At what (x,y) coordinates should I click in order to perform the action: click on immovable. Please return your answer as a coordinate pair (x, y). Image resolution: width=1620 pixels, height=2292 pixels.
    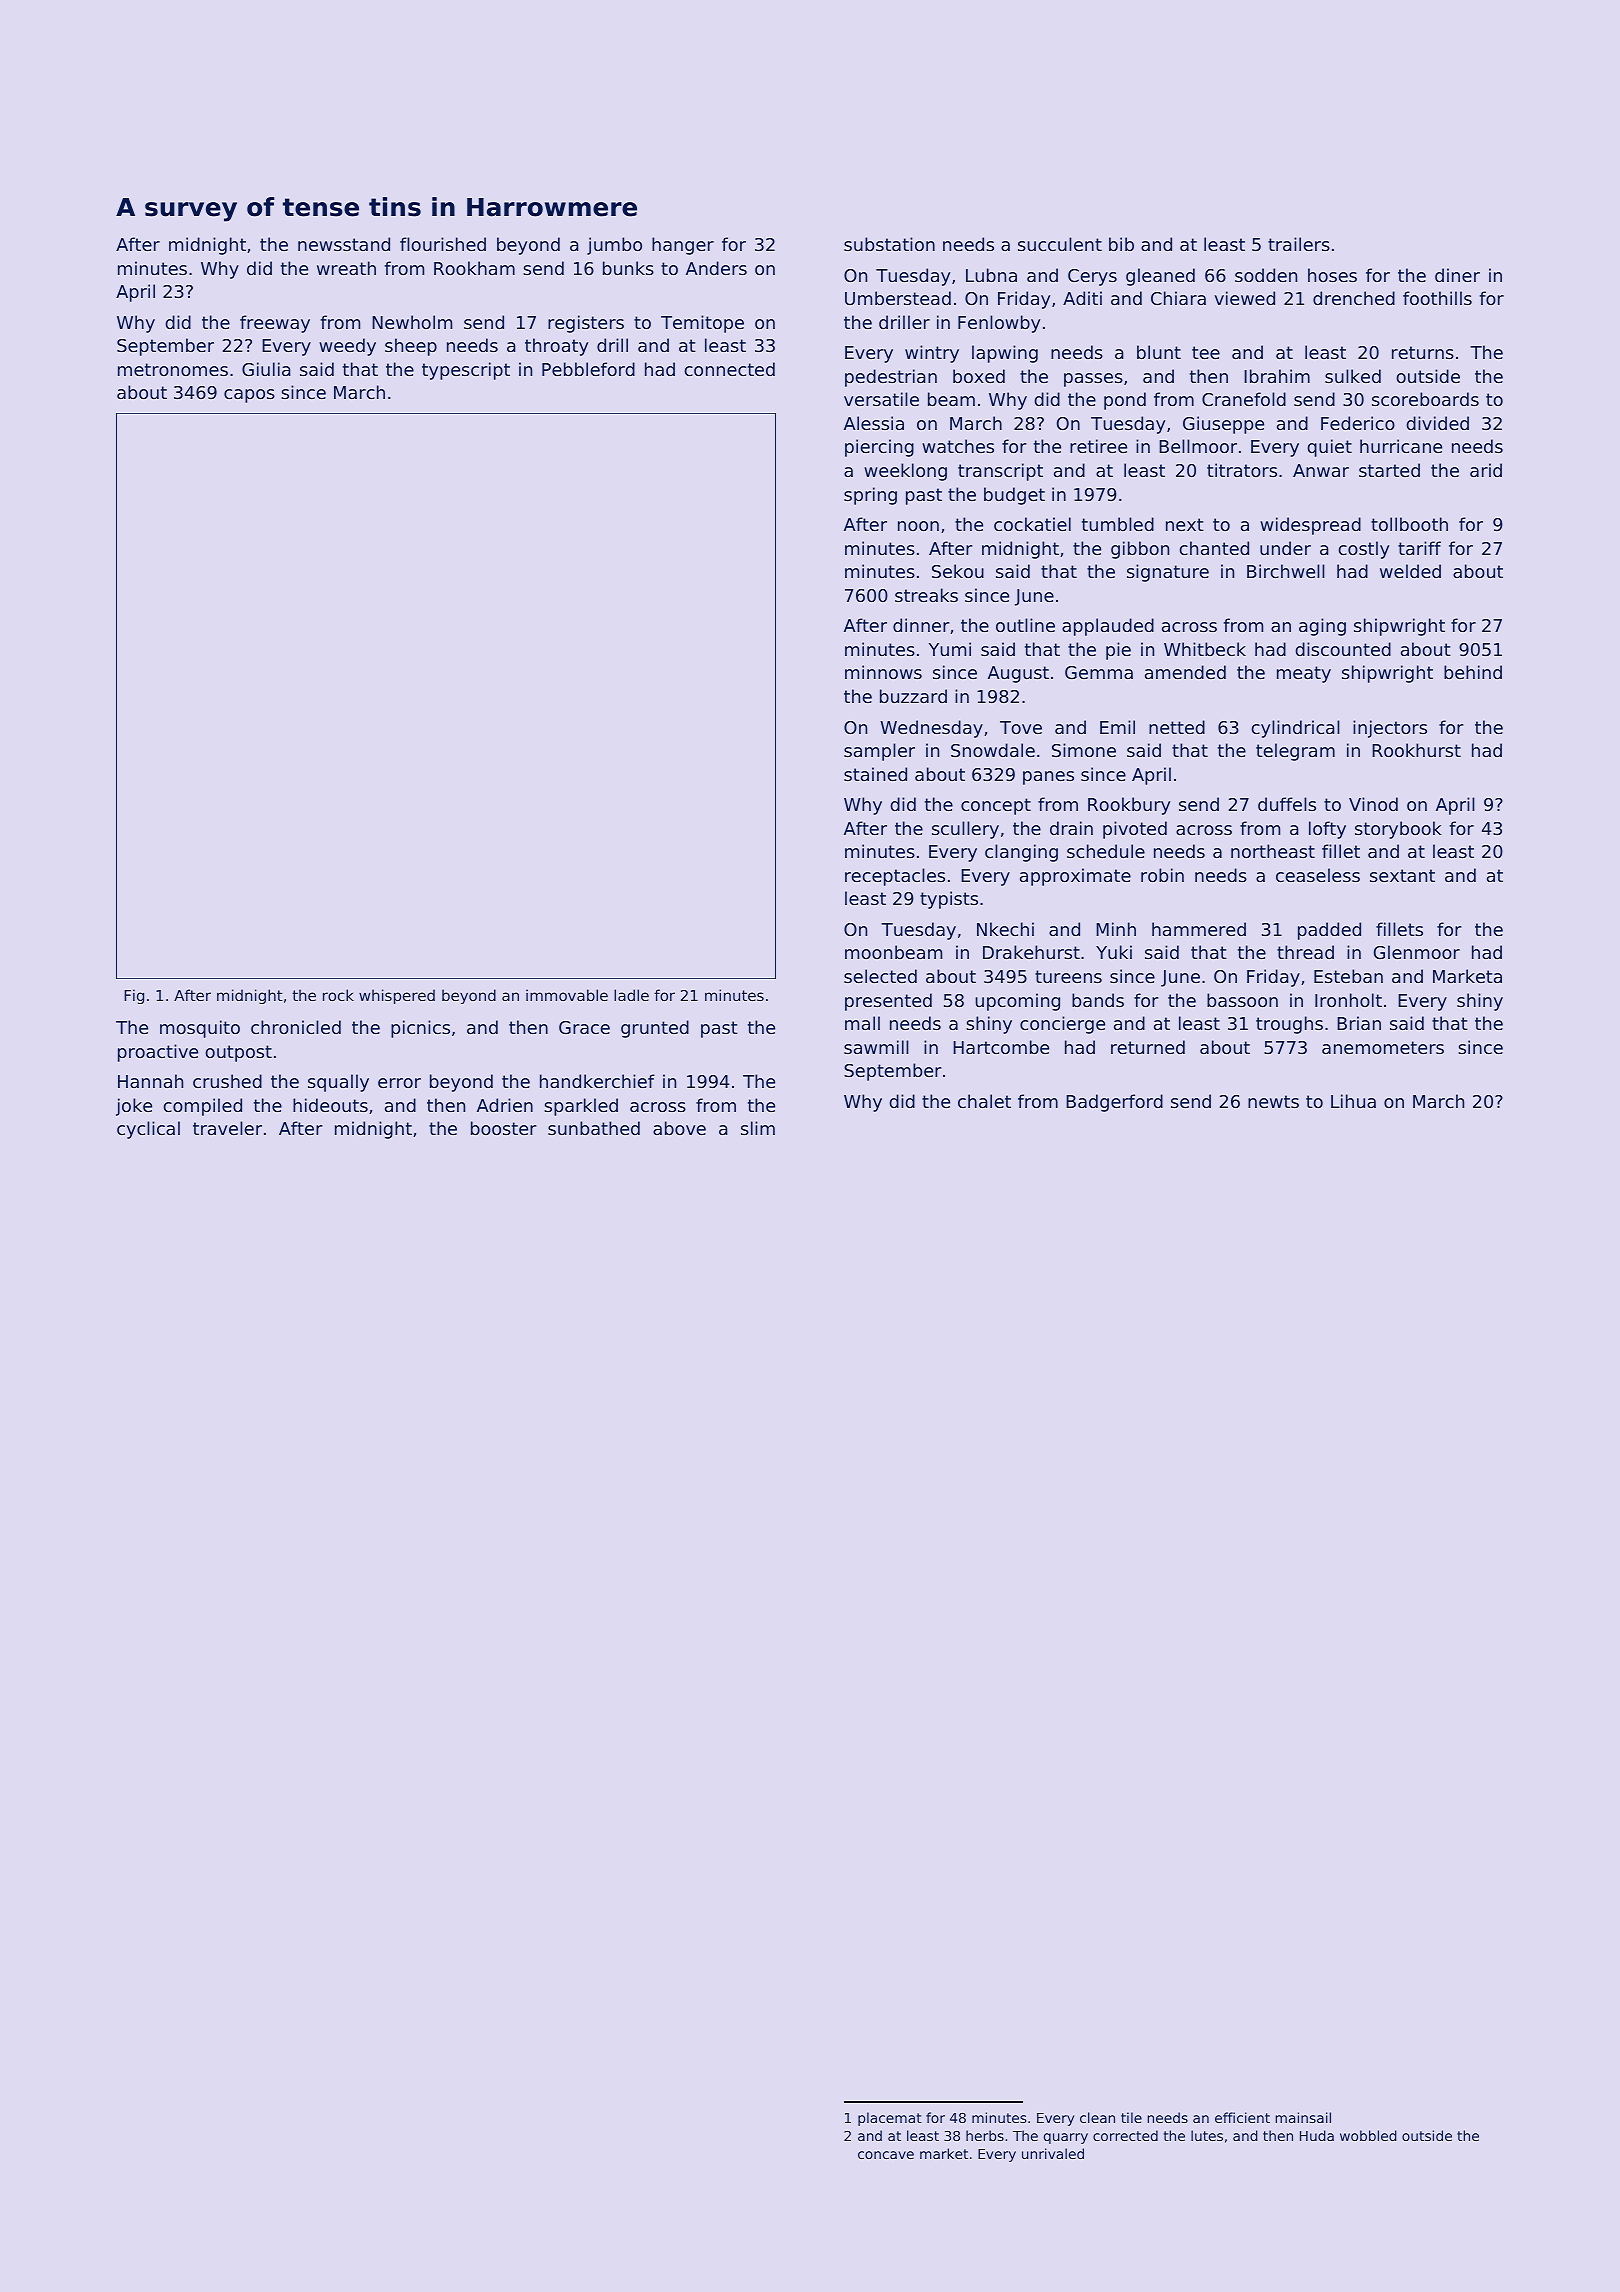
    Looking at the image, I should click on (567, 995).
